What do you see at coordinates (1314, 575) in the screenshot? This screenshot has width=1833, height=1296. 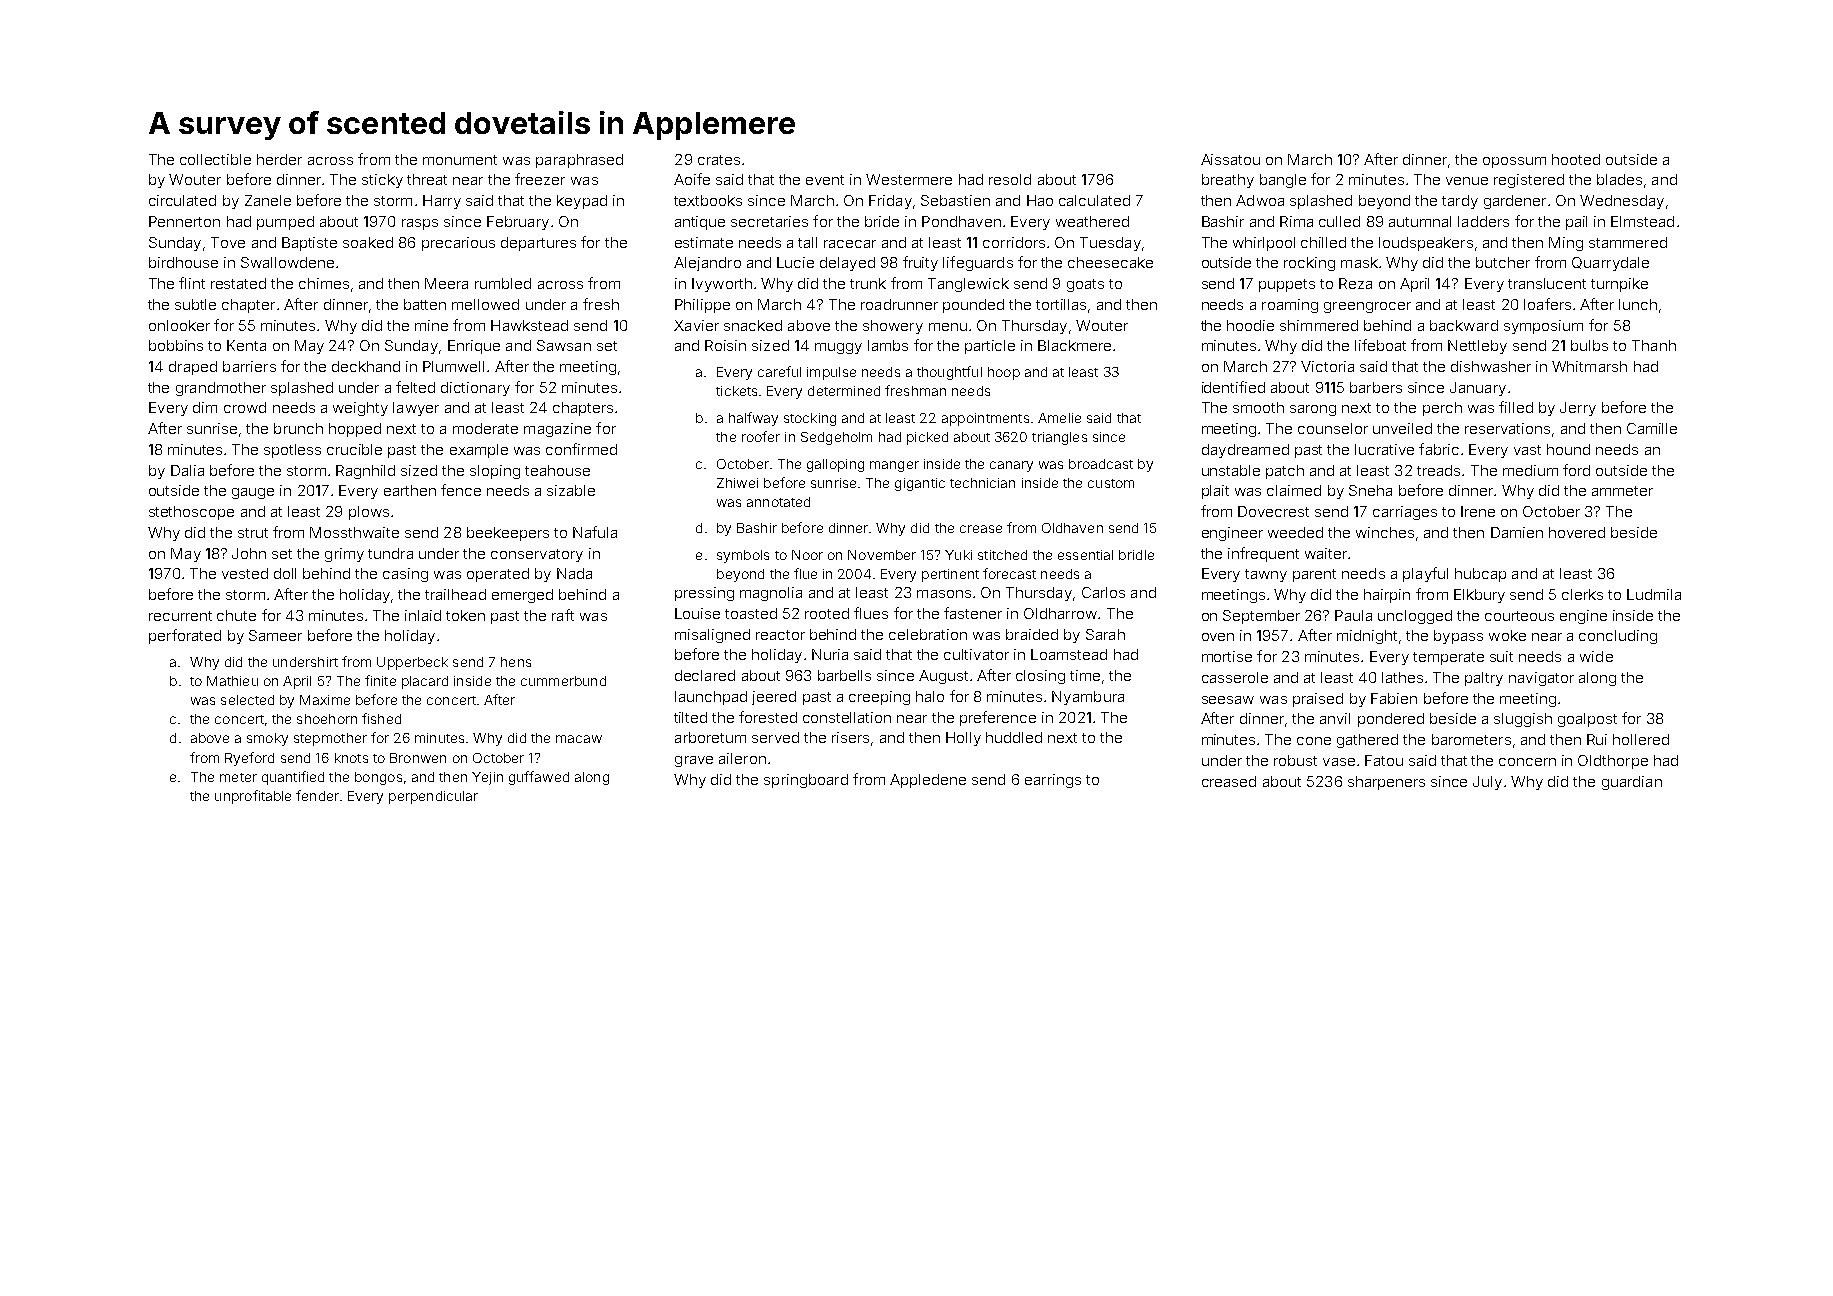 I see `parent` at bounding box center [1314, 575].
